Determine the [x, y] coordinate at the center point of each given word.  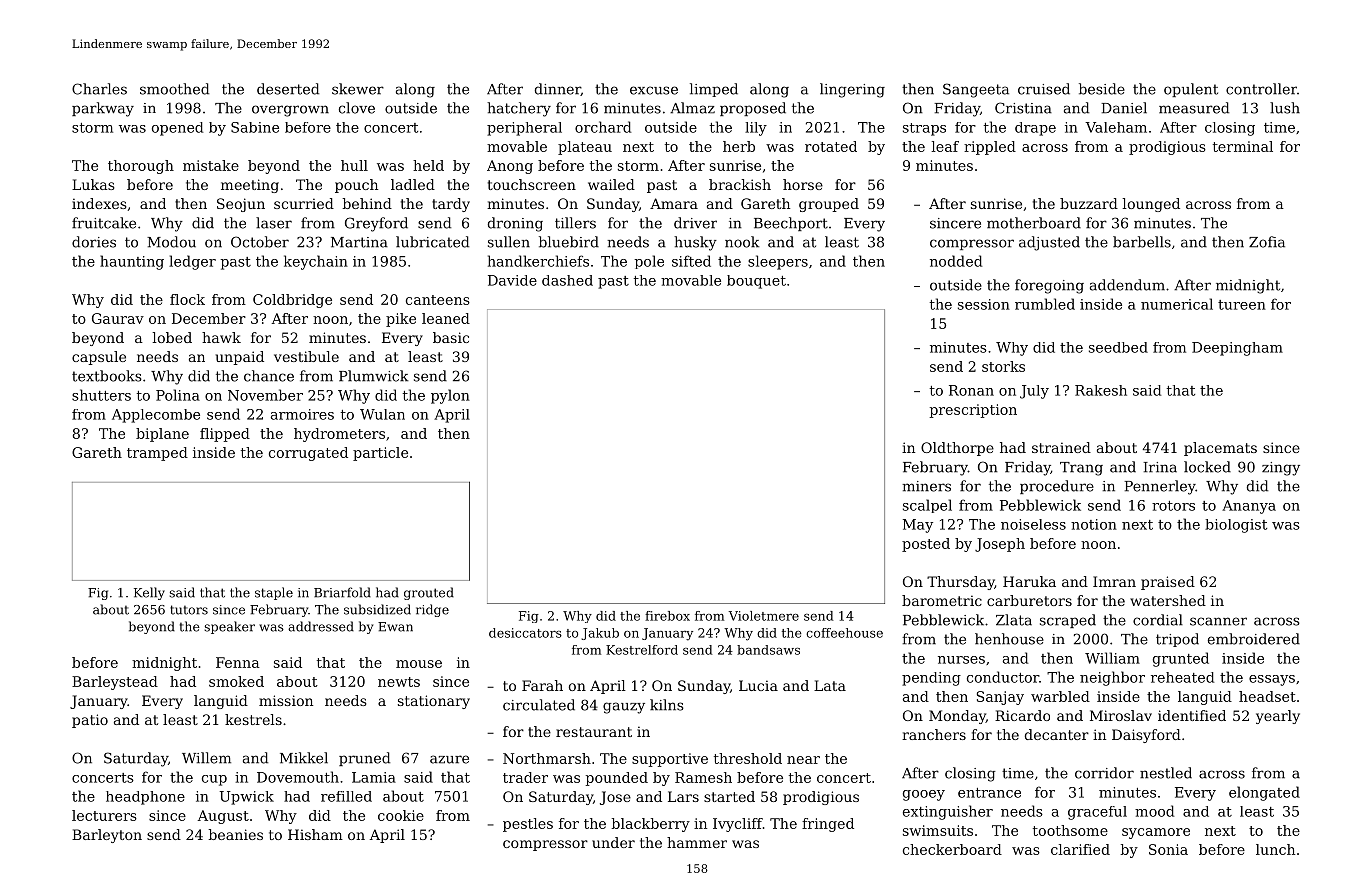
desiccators [525, 633]
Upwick [247, 798]
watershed [1168, 600]
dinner [558, 89]
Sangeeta [976, 90]
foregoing [1049, 286]
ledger [192, 262]
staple [274, 593]
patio [90, 721]
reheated [1182, 677]
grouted [429, 593]
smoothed [174, 89]
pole [649, 262]
